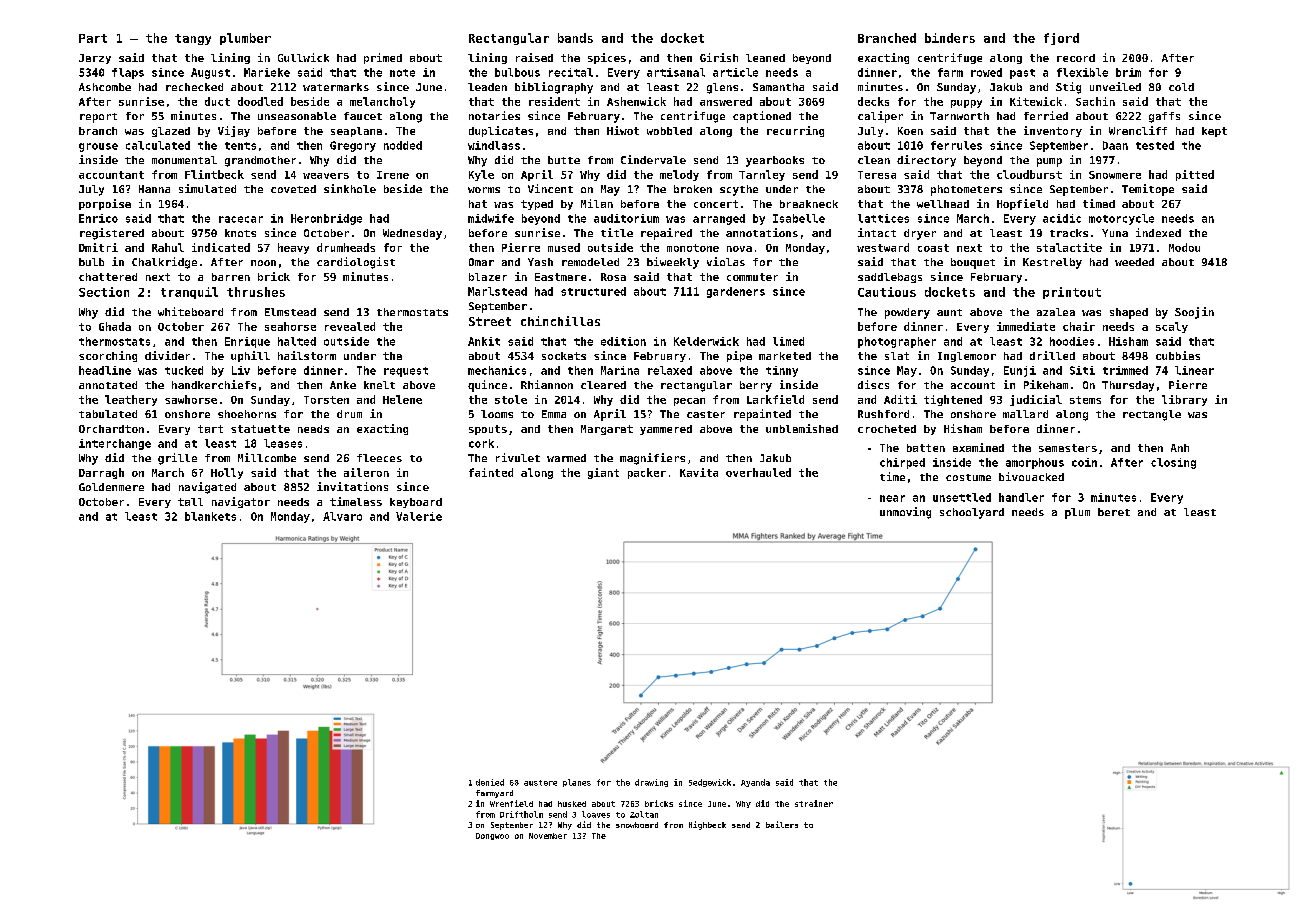  Describe the element at coordinates (571, 72) in the screenshot. I see `recital` at that location.
